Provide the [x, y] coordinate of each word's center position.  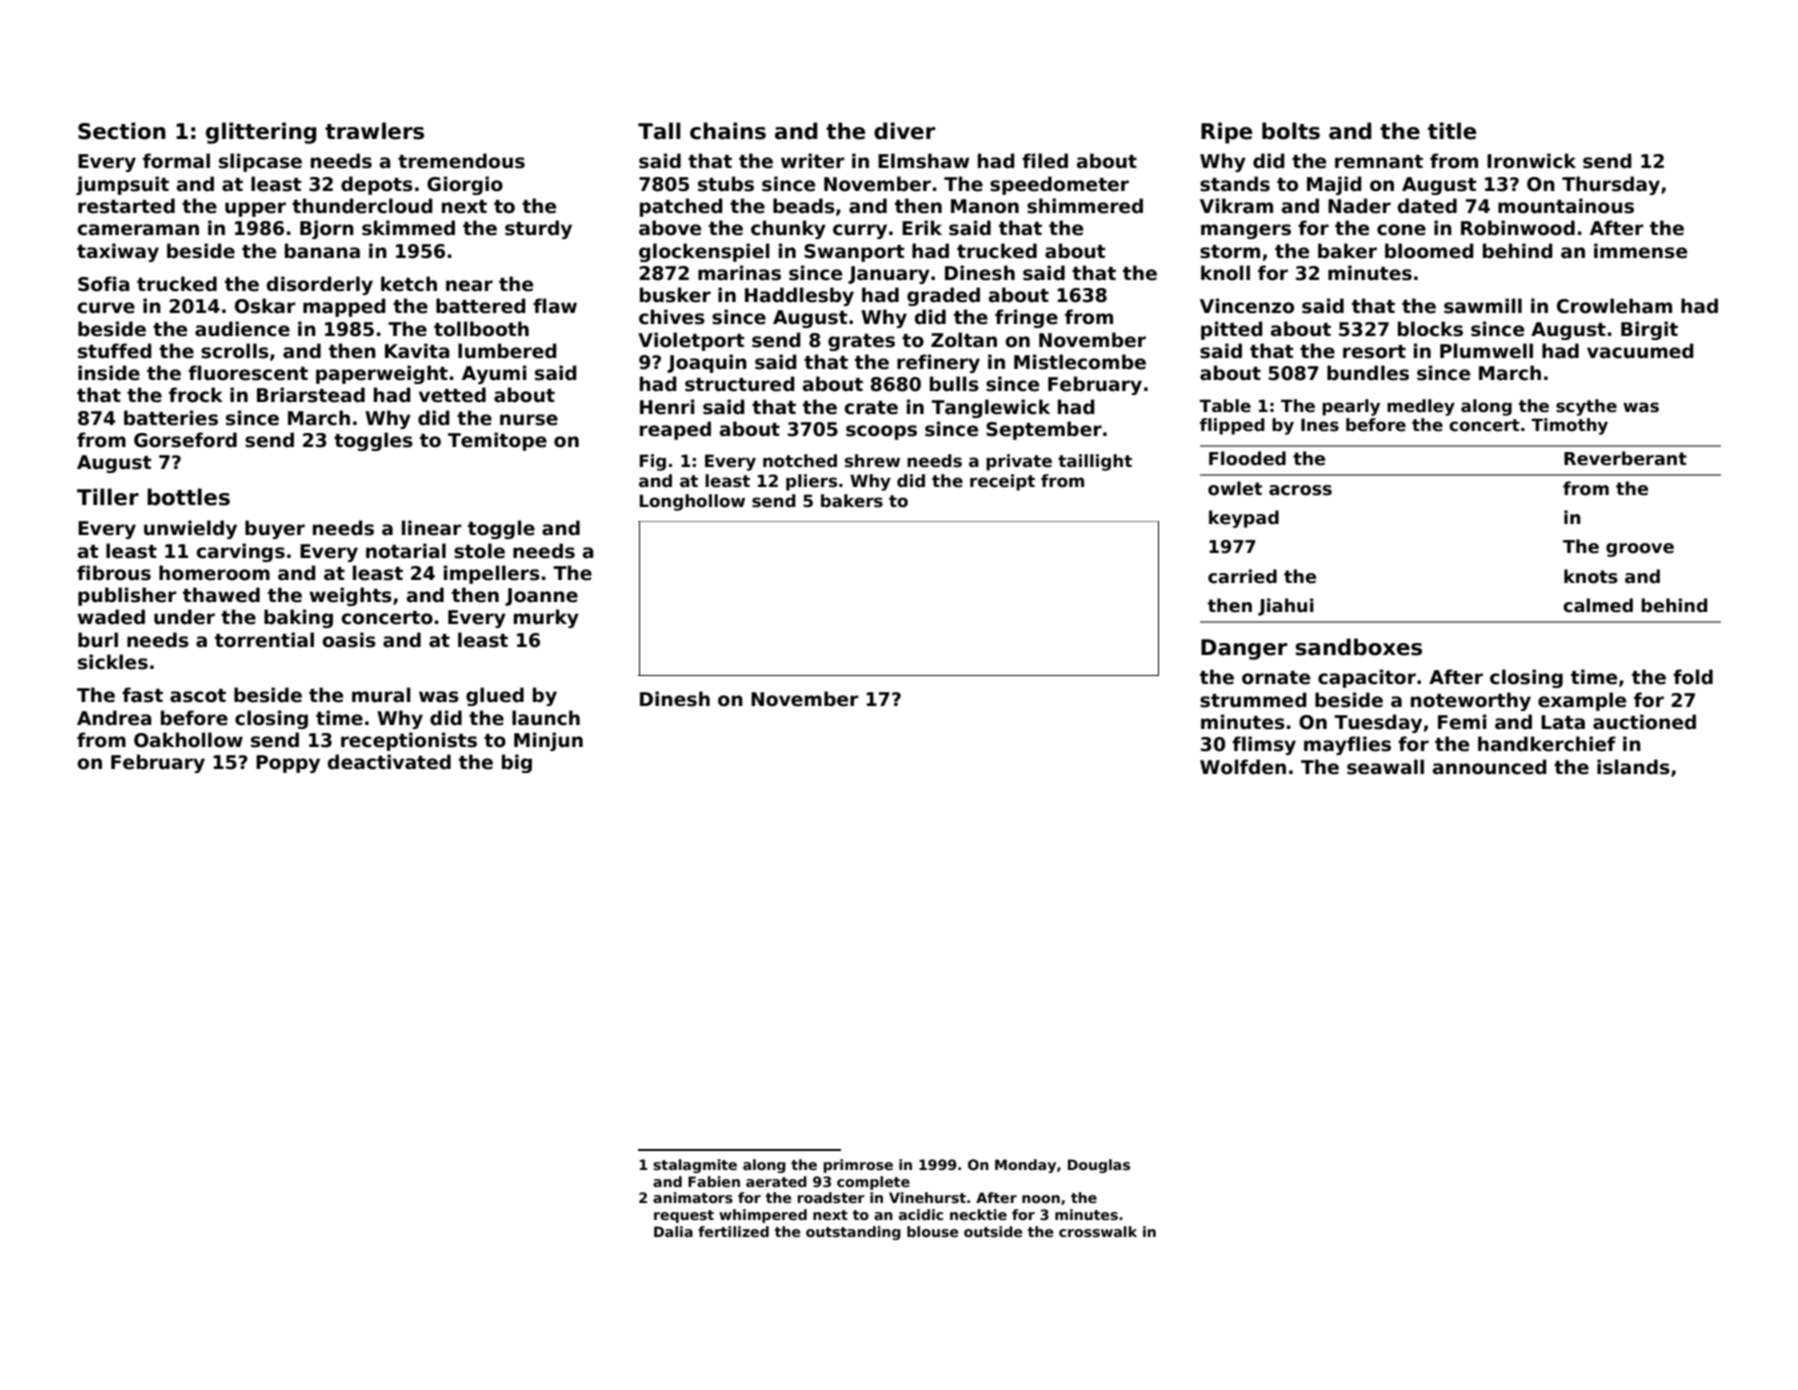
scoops [881, 432]
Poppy [288, 764]
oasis [349, 640]
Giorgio [465, 185]
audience [242, 329]
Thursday [1611, 185]
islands [1633, 767]
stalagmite [695, 1166]
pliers [811, 482]
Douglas [1099, 1166]
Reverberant [1625, 458]
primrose [858, 1166]
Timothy [1569, 426]
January [889, 275]
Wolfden [1243, 767]
